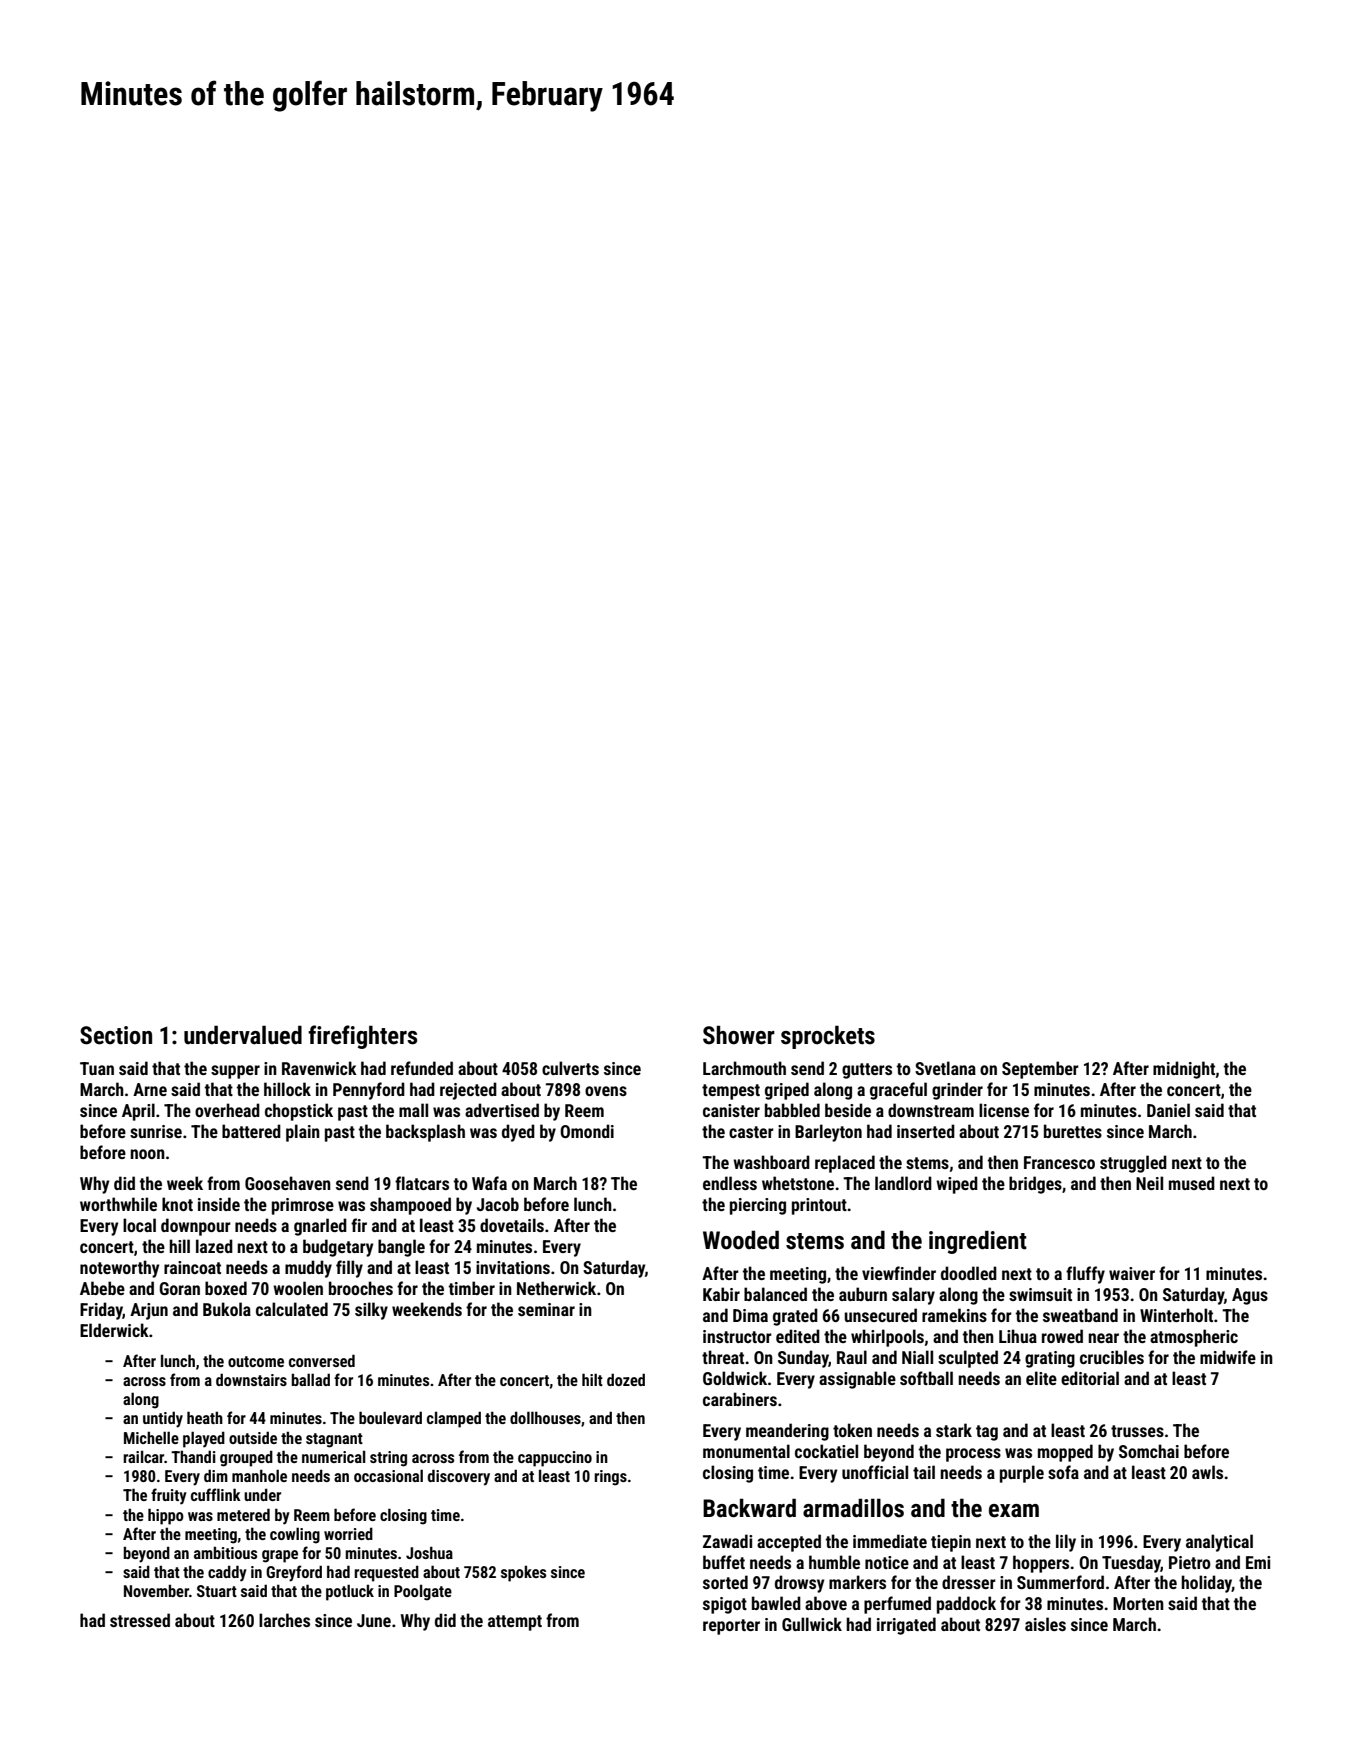 This screenshot has width=1356, height=1755. What do you see at coordinates (723, 1357) in the screenshot?
I see `threat` at bounding box center [723, 1357].
